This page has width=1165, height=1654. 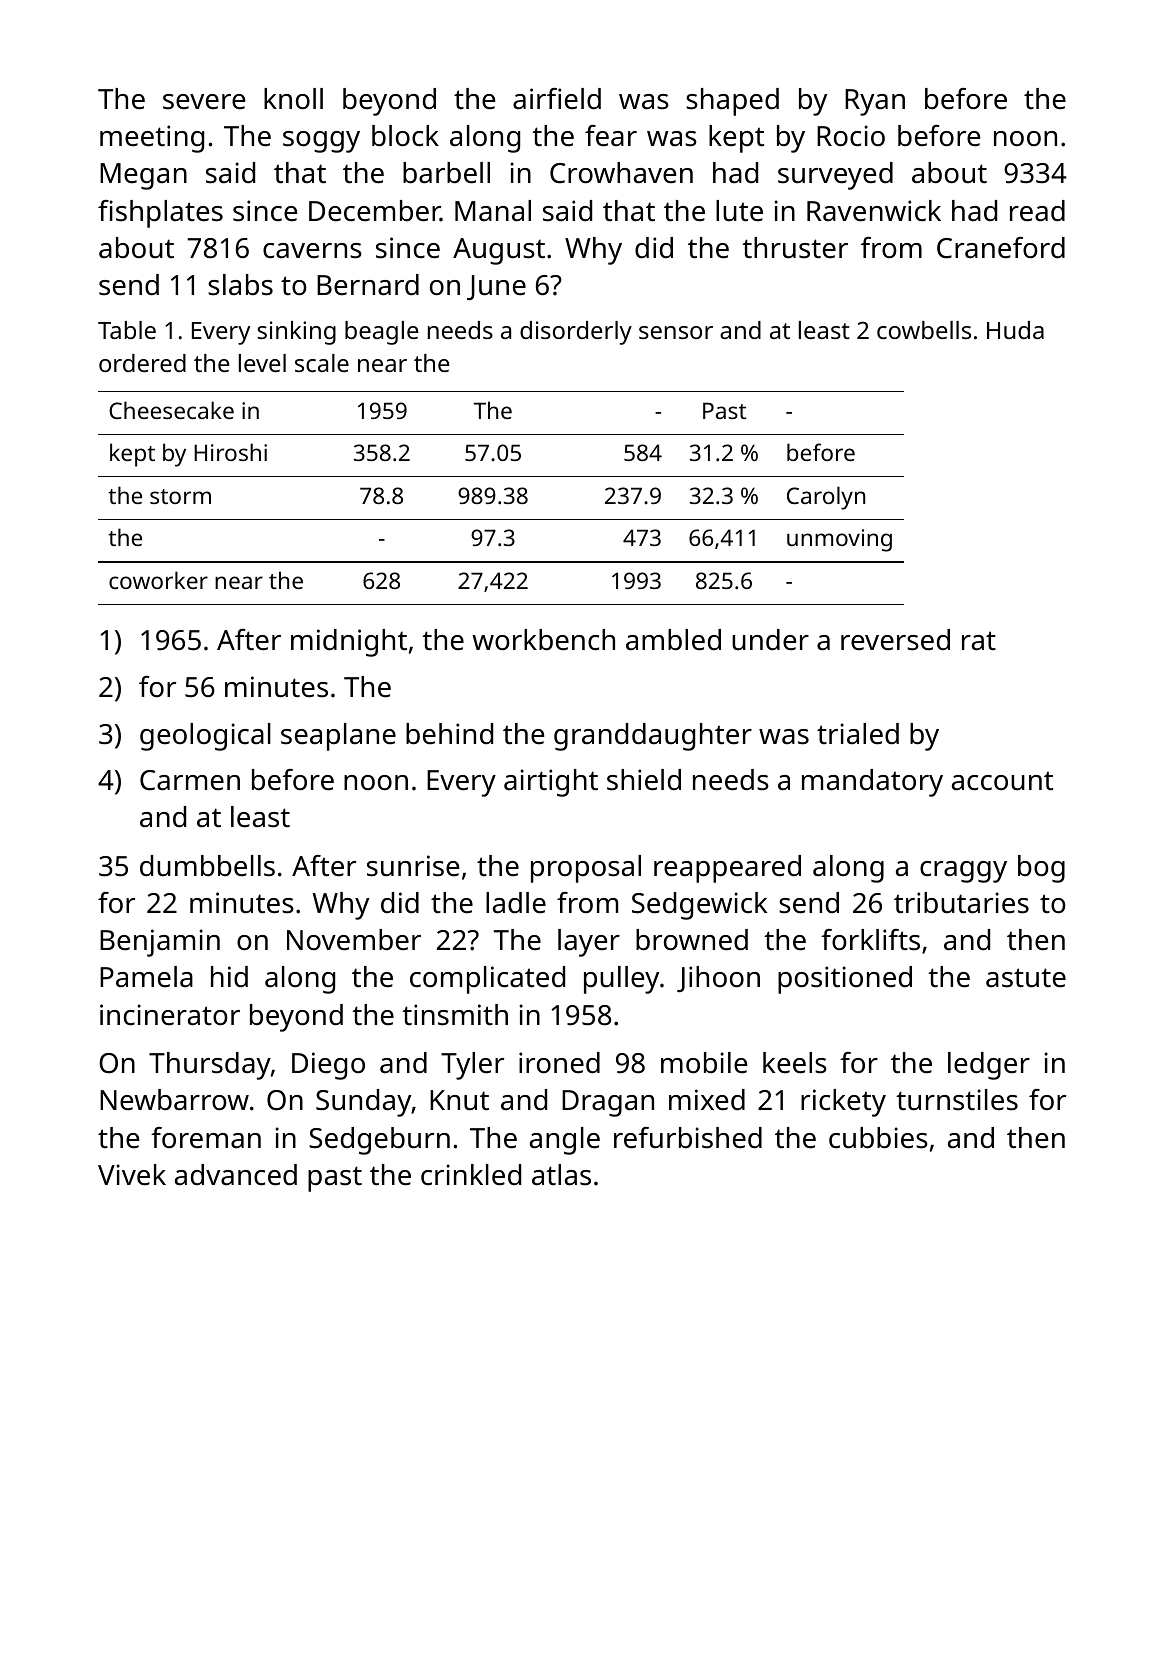 I want to click on Carolyn, so click(x=826, y=498).
